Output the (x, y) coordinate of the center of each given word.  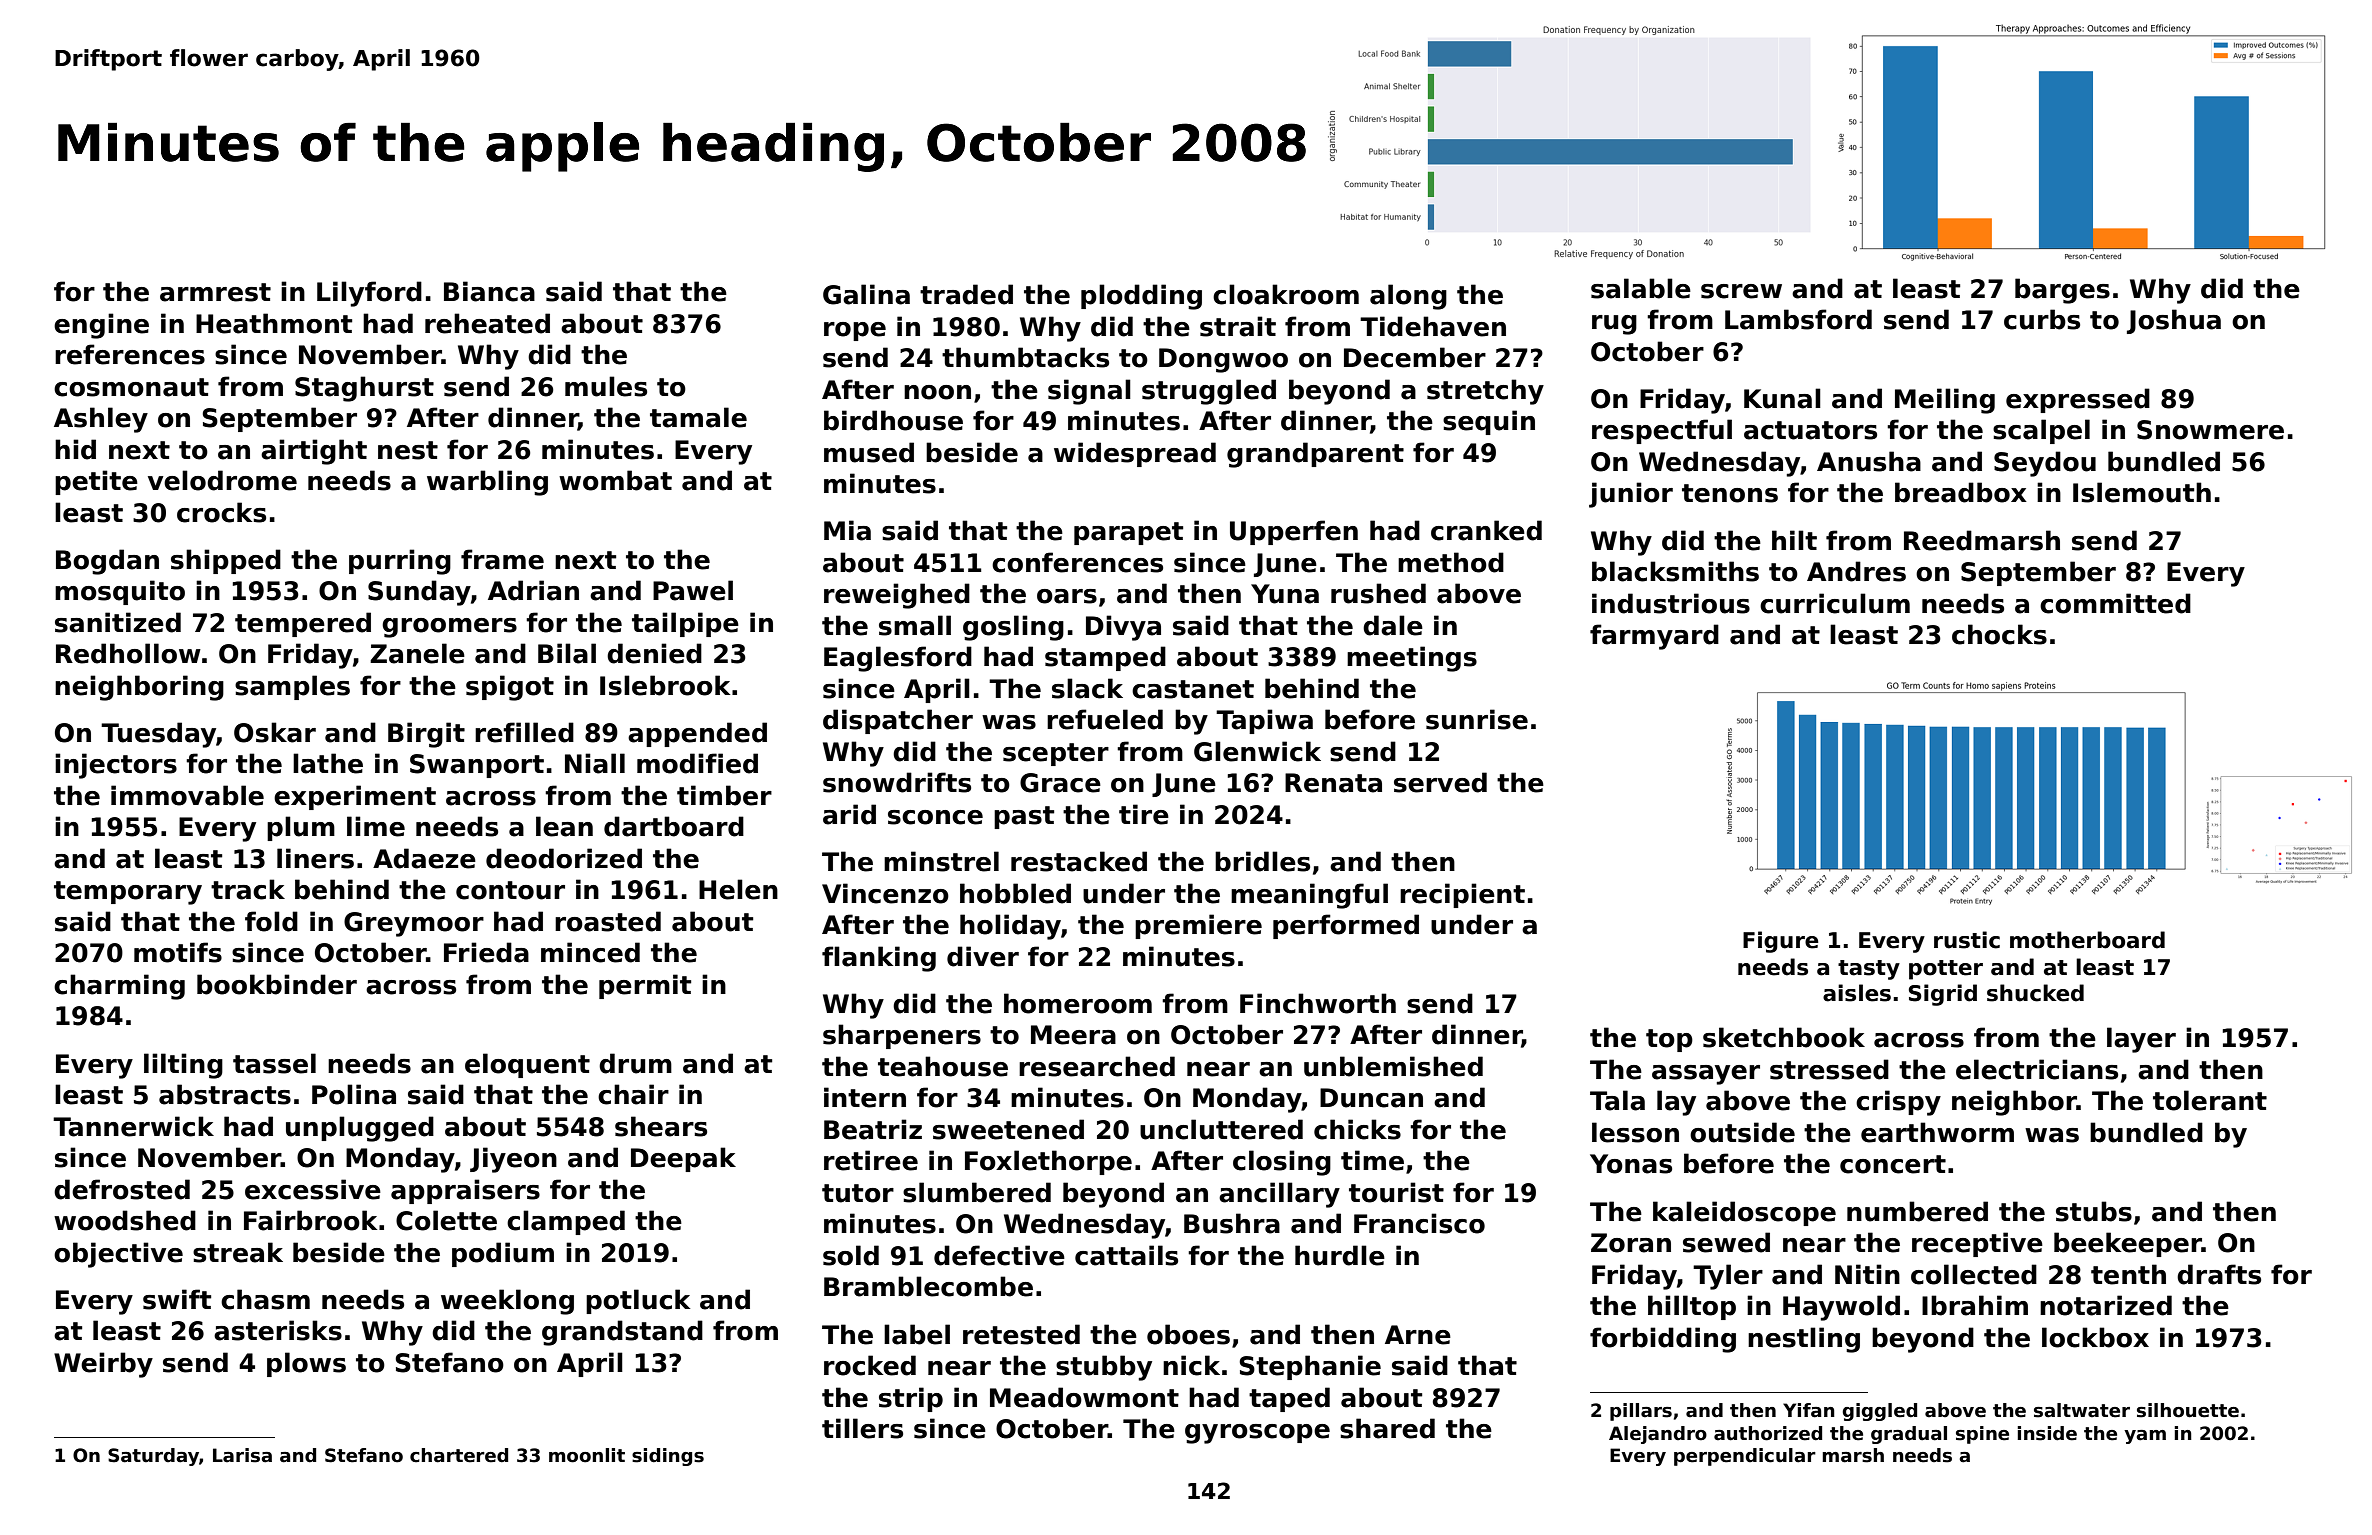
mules (606, 386)
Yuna (1285, 594)
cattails (1126, 1255)
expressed (2078, 400)
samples (292, 687)
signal (1089, 392)
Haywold (1841, 1308)
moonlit (587, 1455)
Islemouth (2142, 492)
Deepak (683, 1159)
